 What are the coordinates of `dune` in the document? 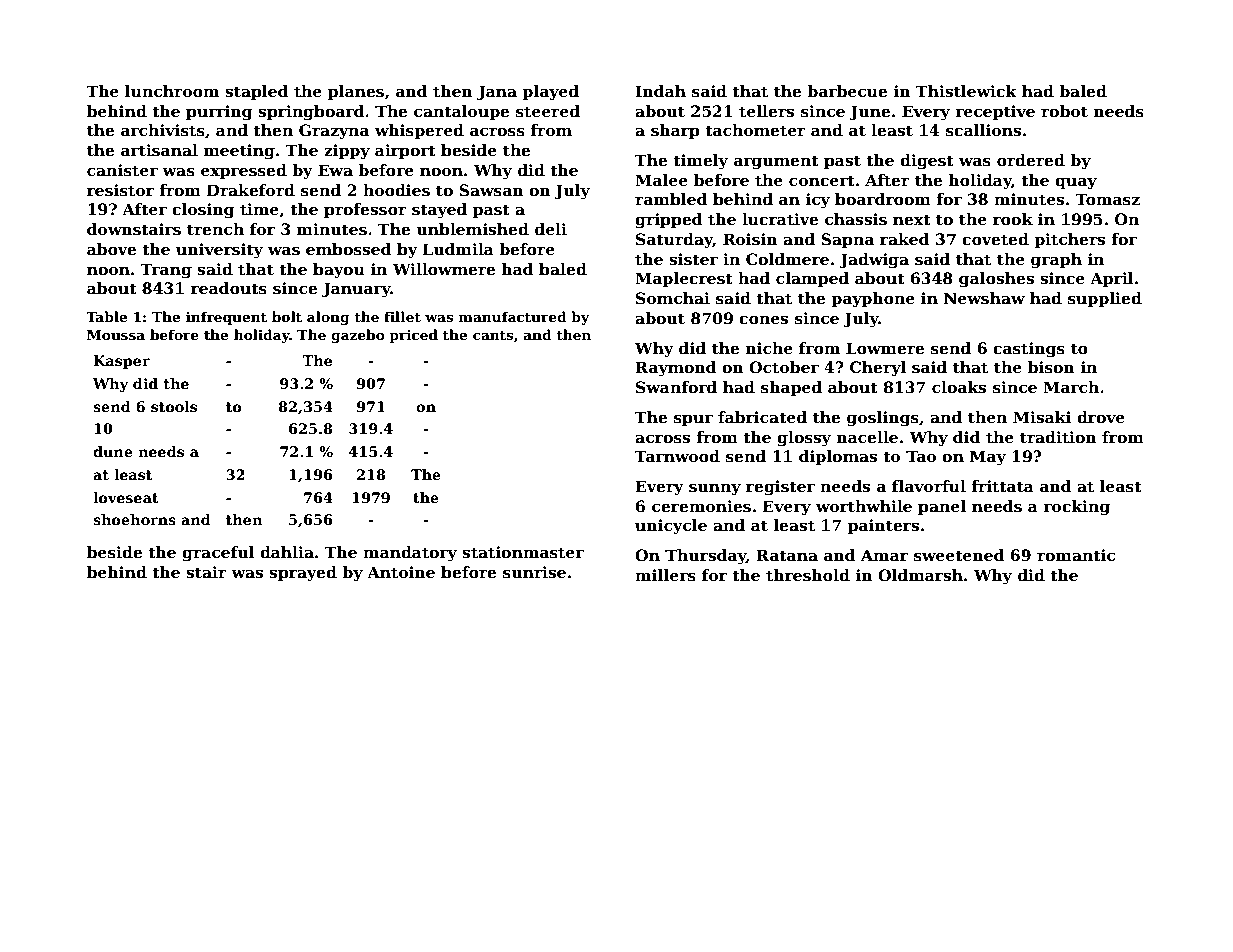 It's located at (113, 451).
